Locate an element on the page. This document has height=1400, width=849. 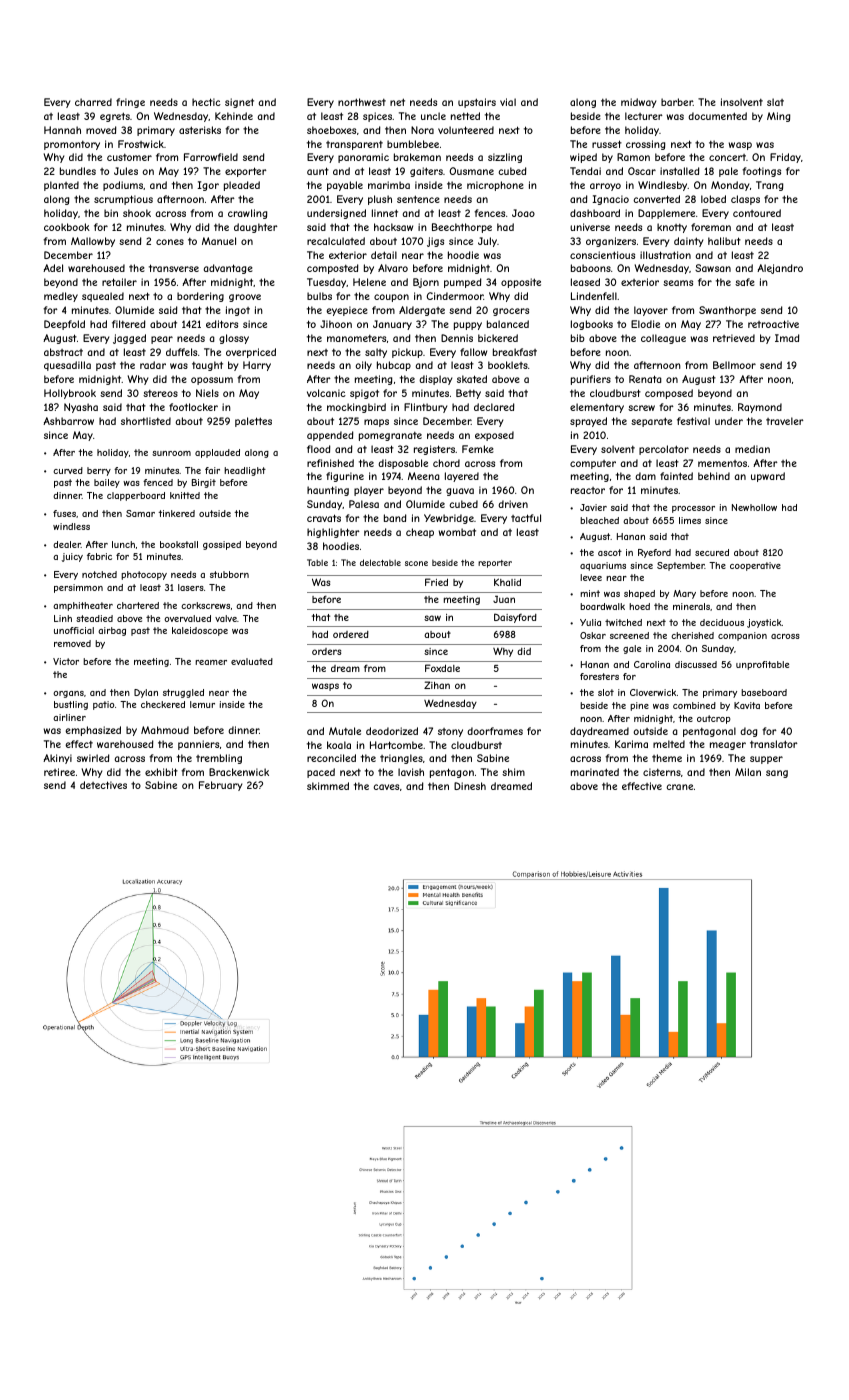
lemur is located at coordinates (202, 704).
